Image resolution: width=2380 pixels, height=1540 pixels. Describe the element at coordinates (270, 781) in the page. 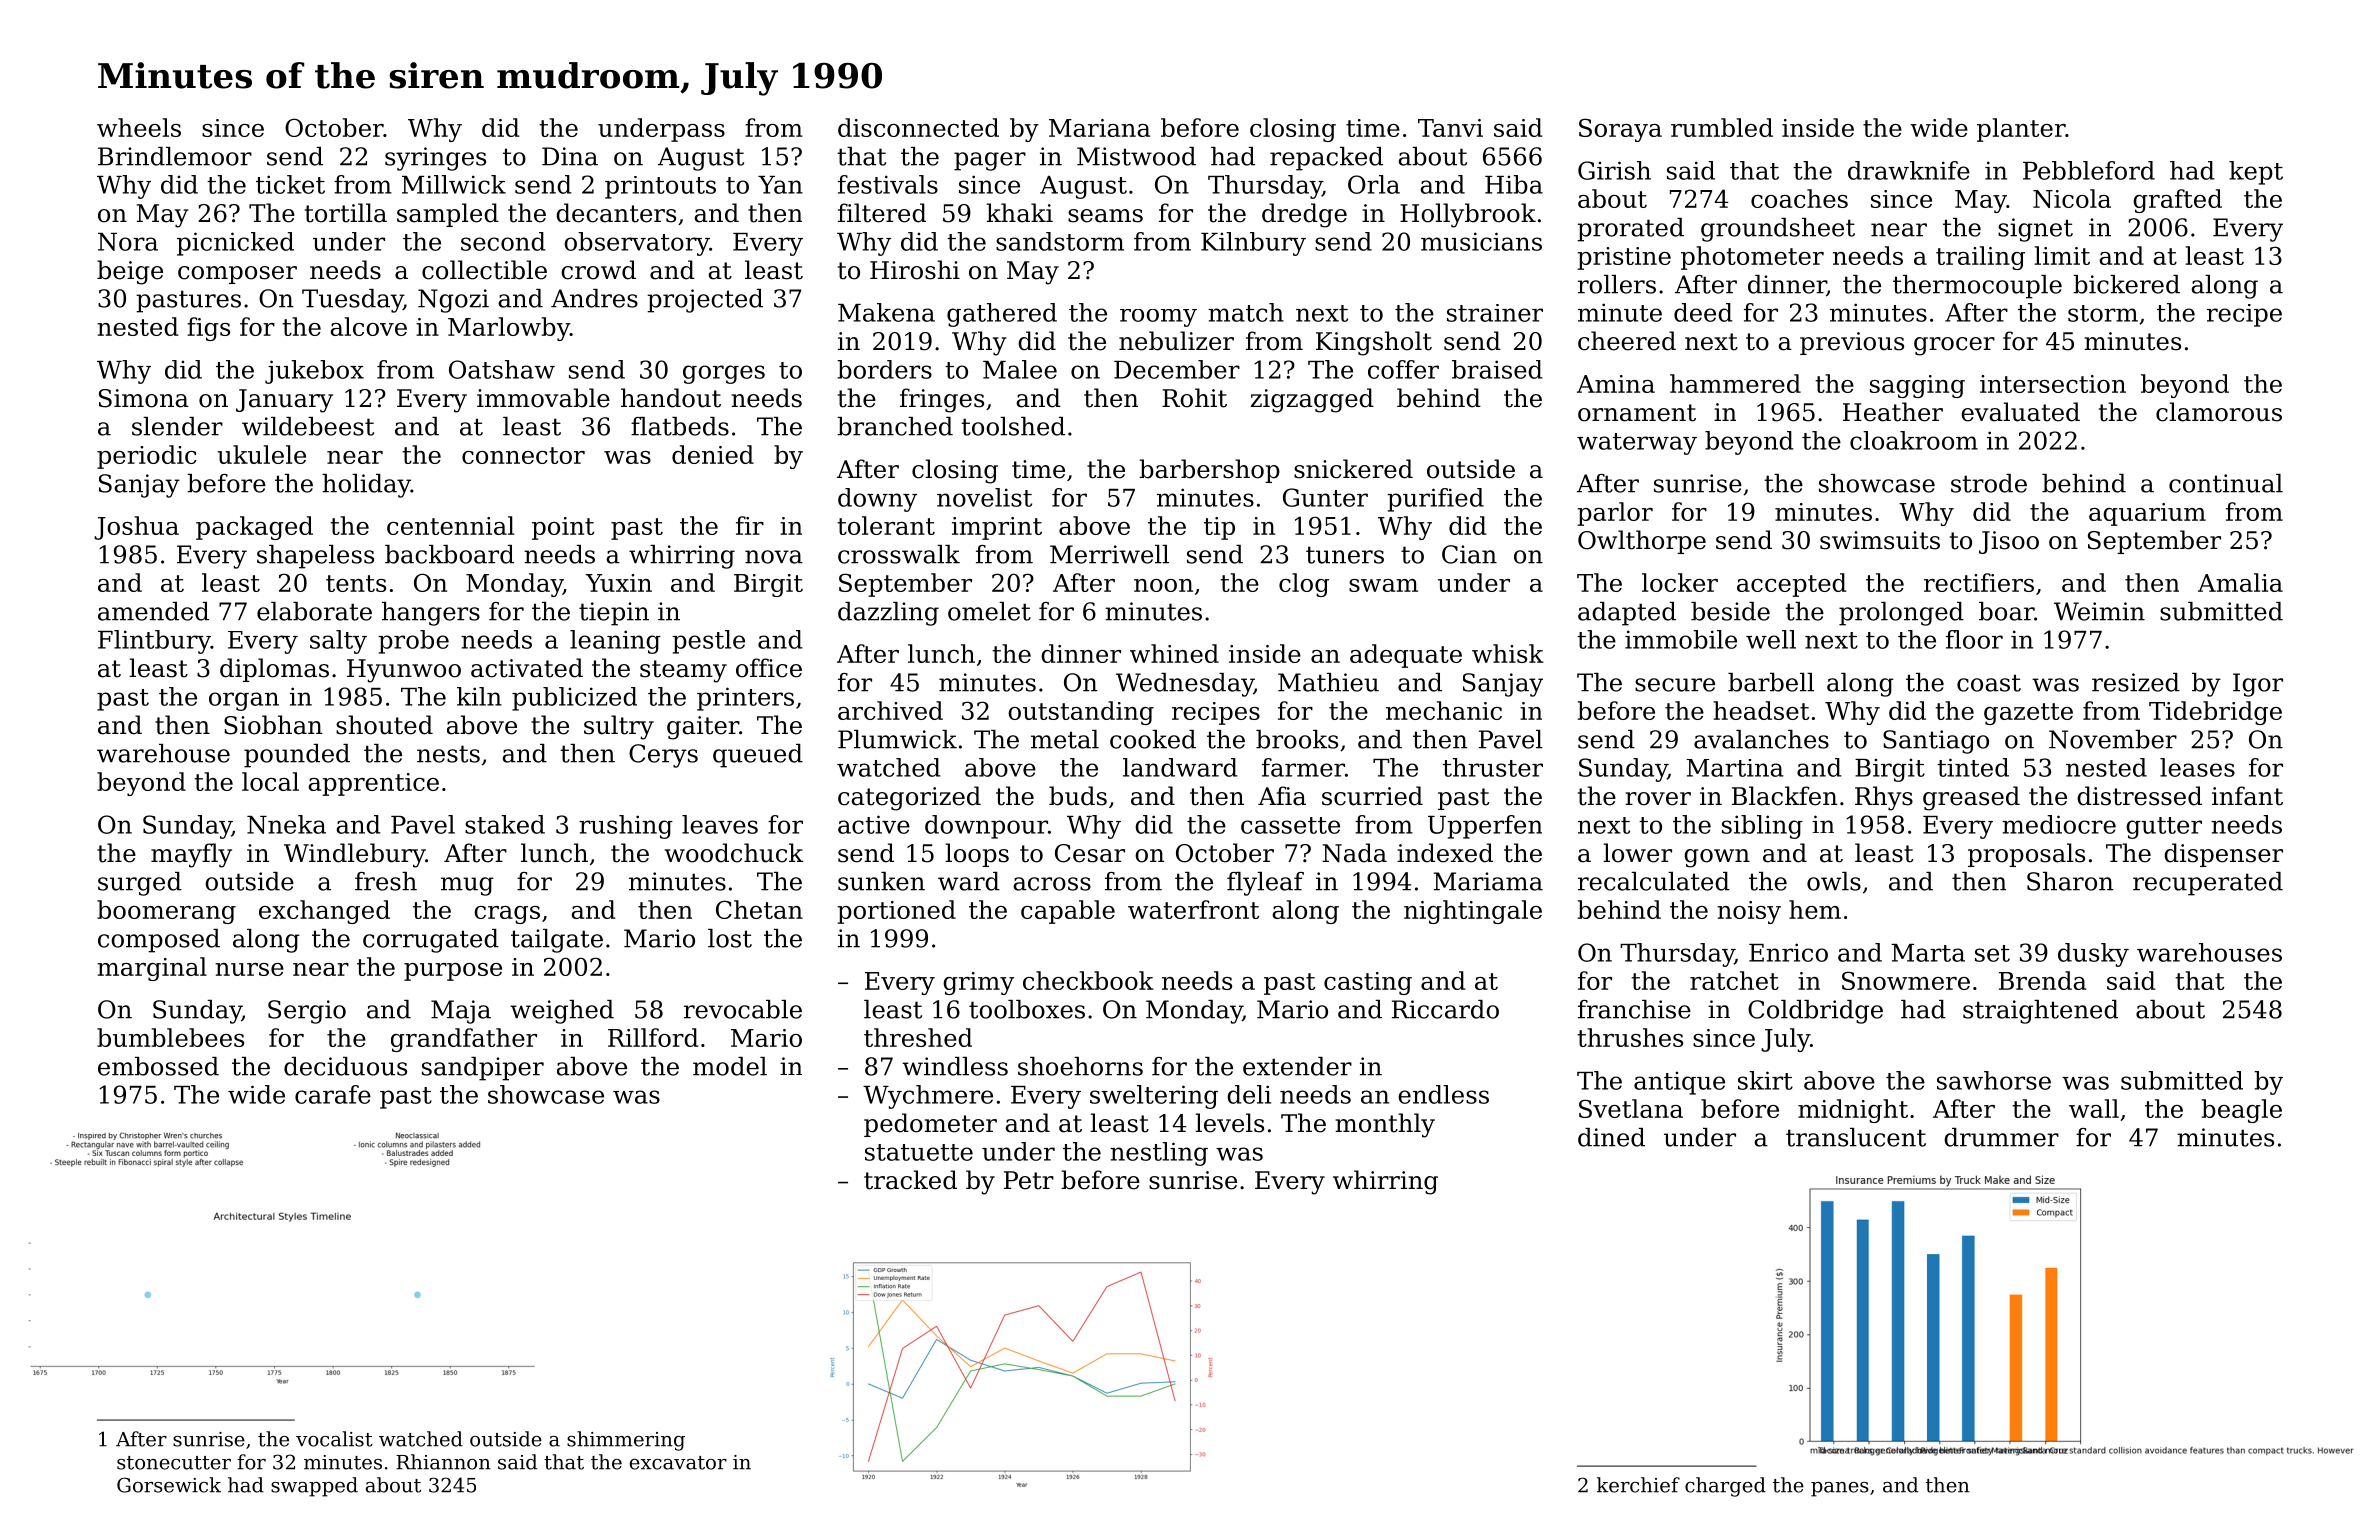

I see `local` at that location.
